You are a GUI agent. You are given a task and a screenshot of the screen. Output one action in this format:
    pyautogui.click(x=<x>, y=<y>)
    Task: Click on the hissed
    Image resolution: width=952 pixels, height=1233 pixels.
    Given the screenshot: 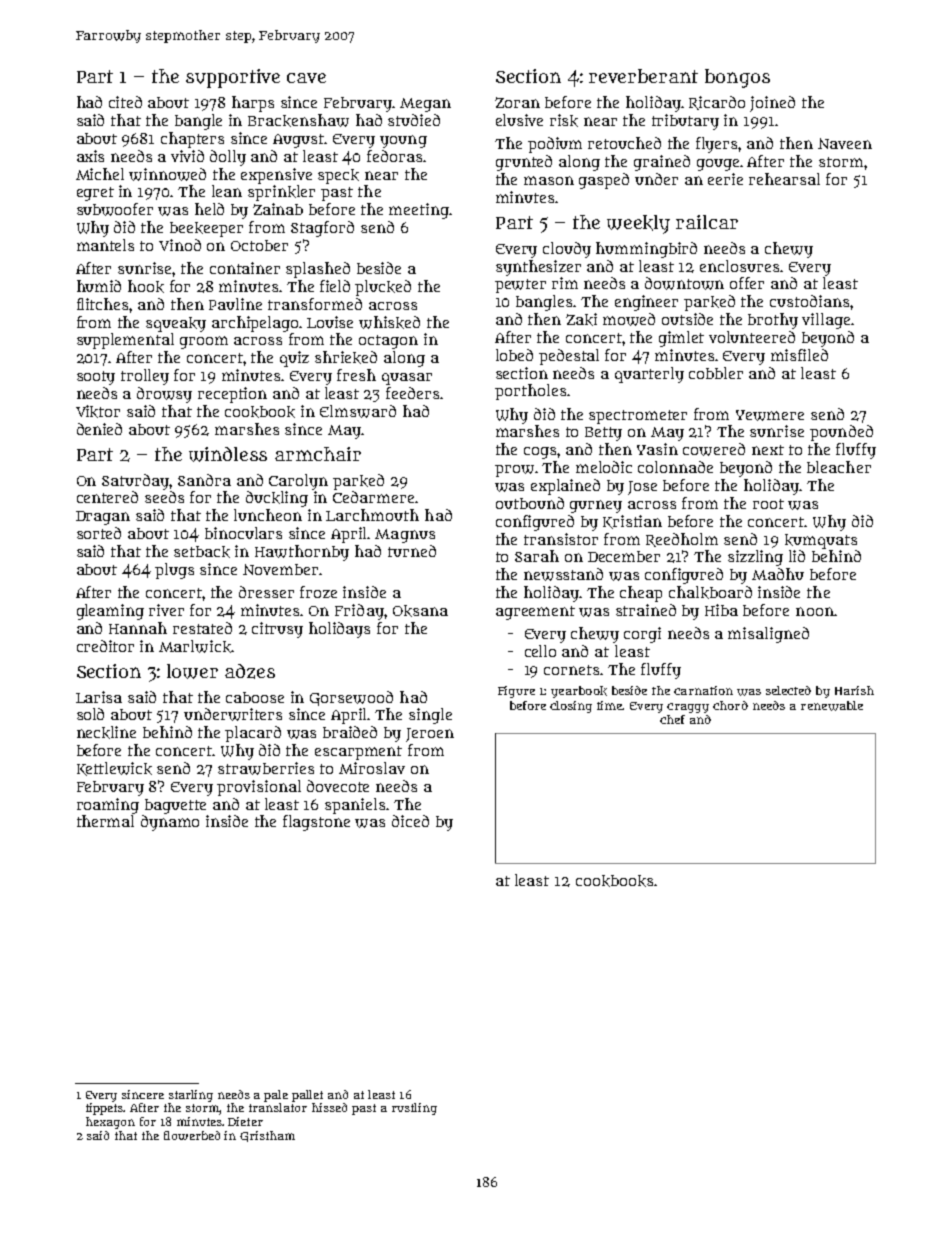 What is the action you would take?
    pyautogui.click(x=329, y=1107)
